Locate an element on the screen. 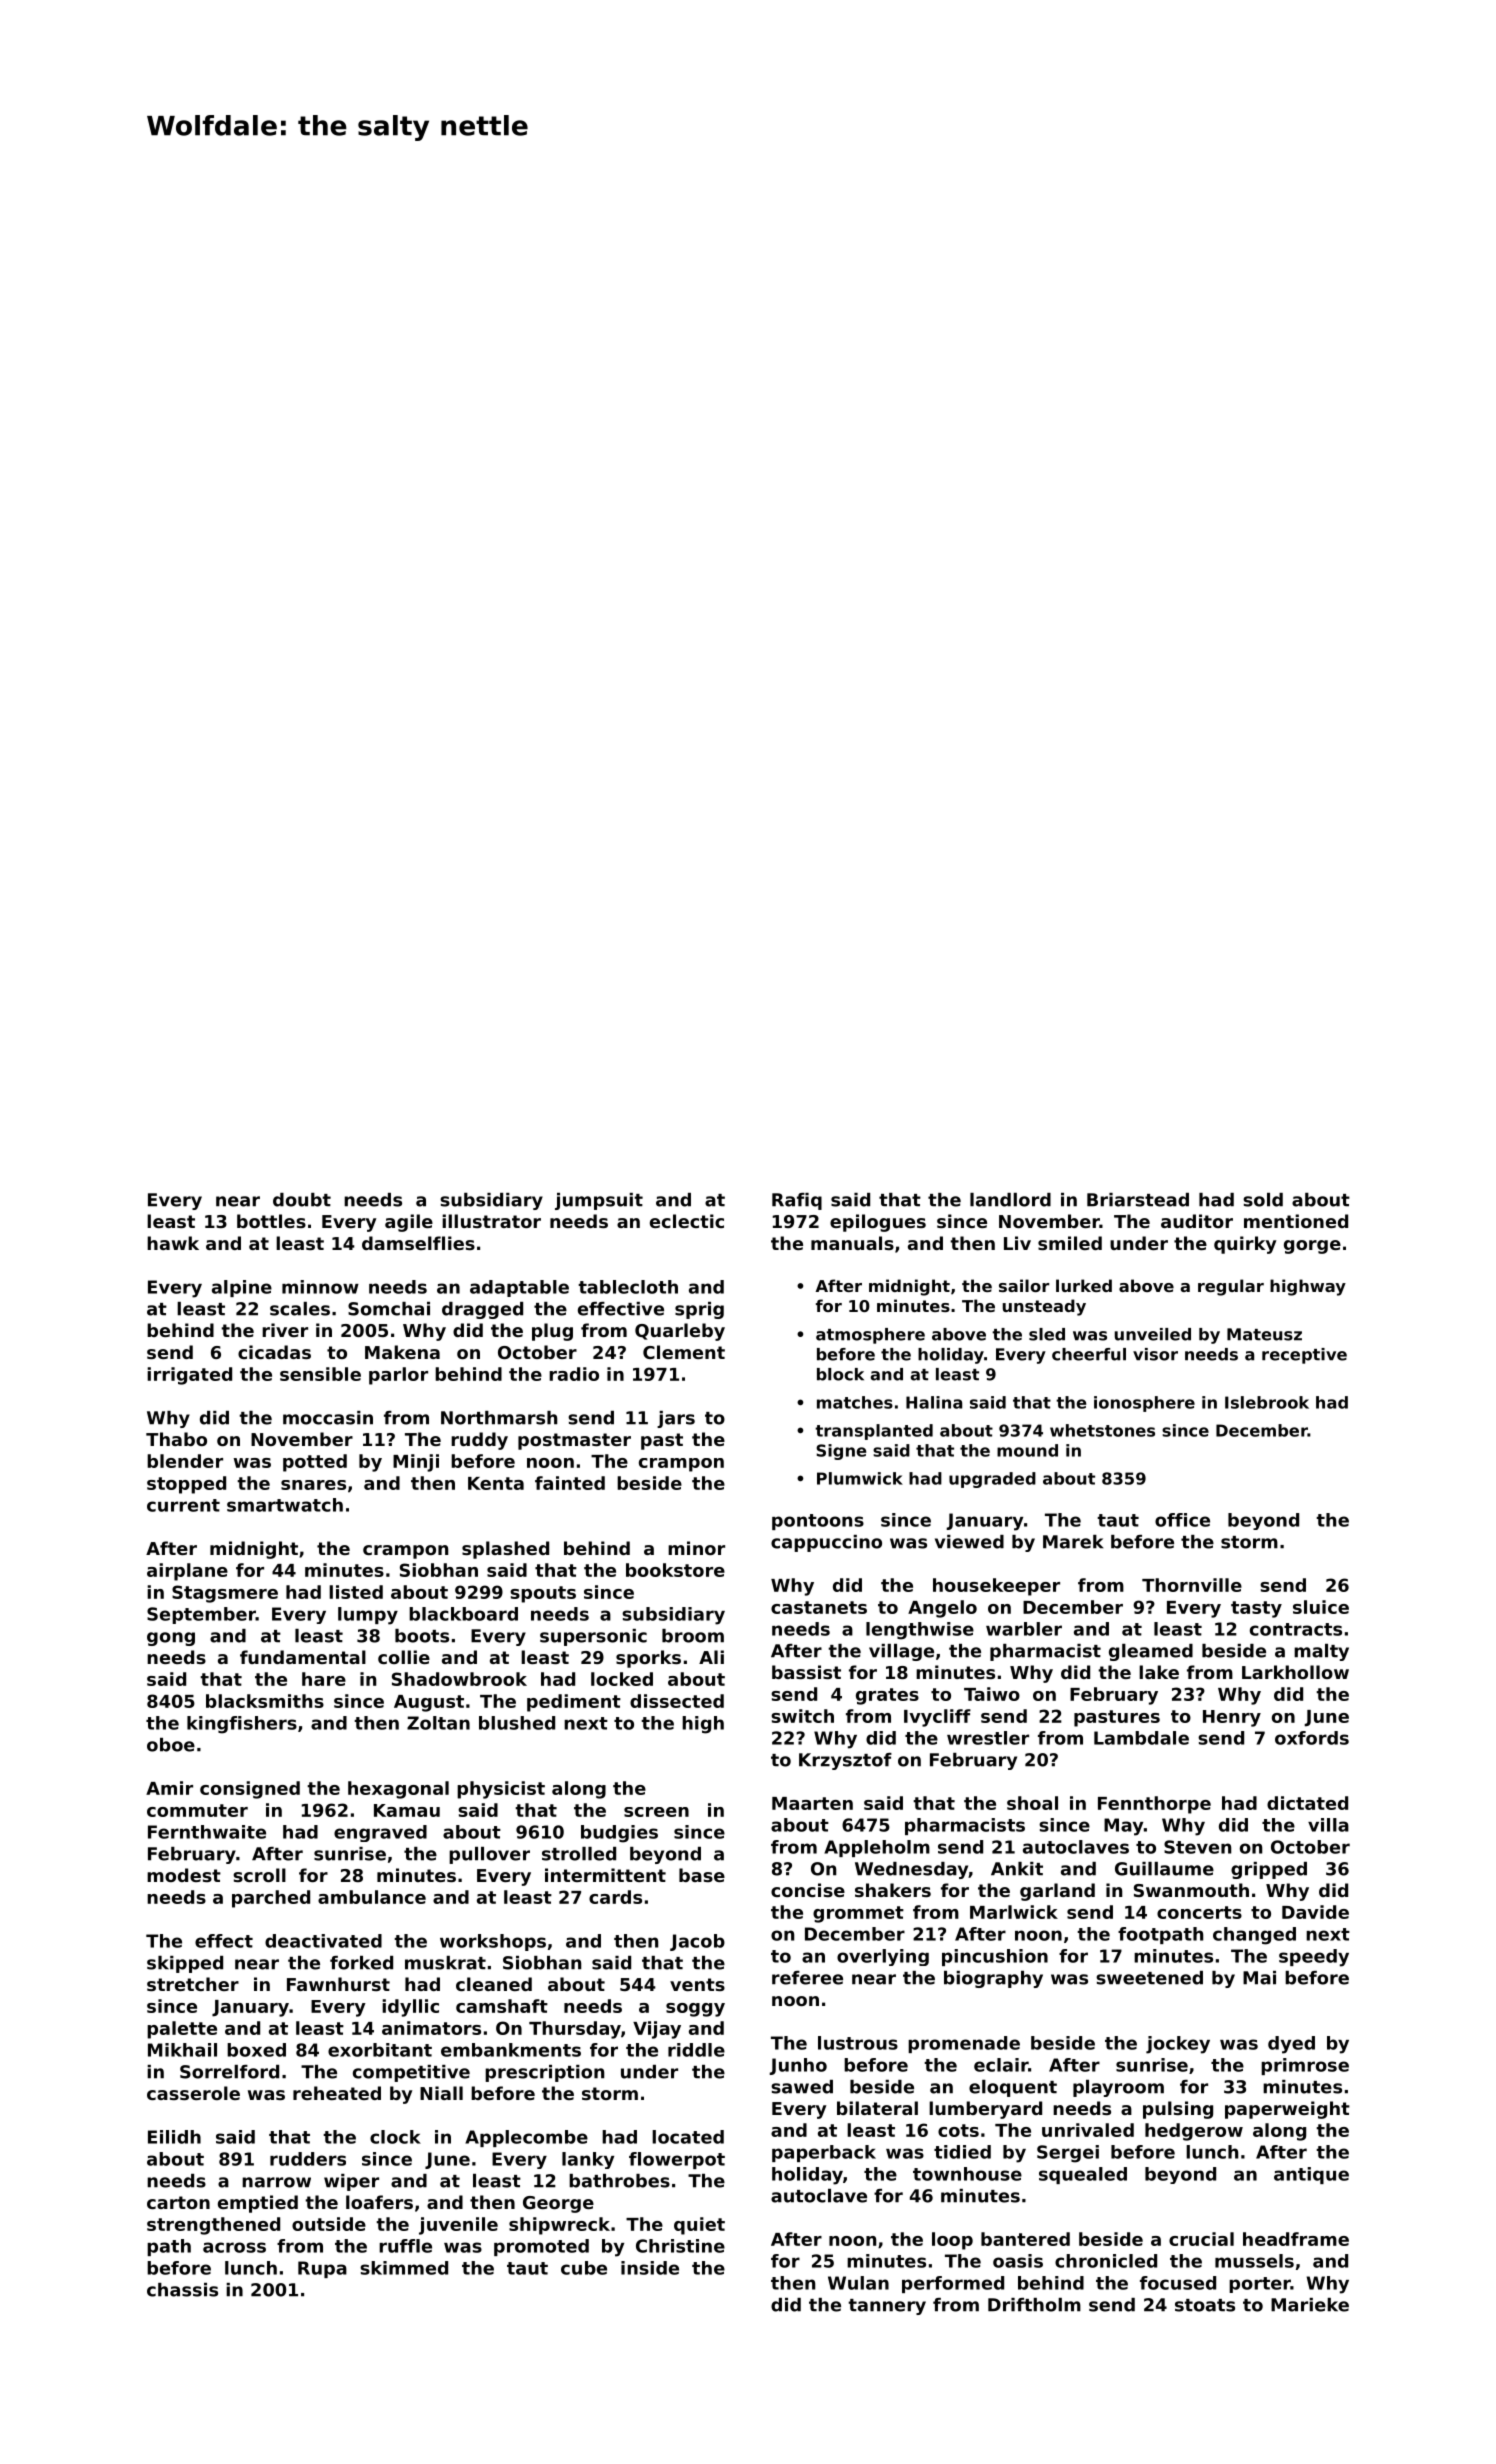 The width and height of the screenshot is (1496, 2464). tannery is located at coordinates (887, 2307).
